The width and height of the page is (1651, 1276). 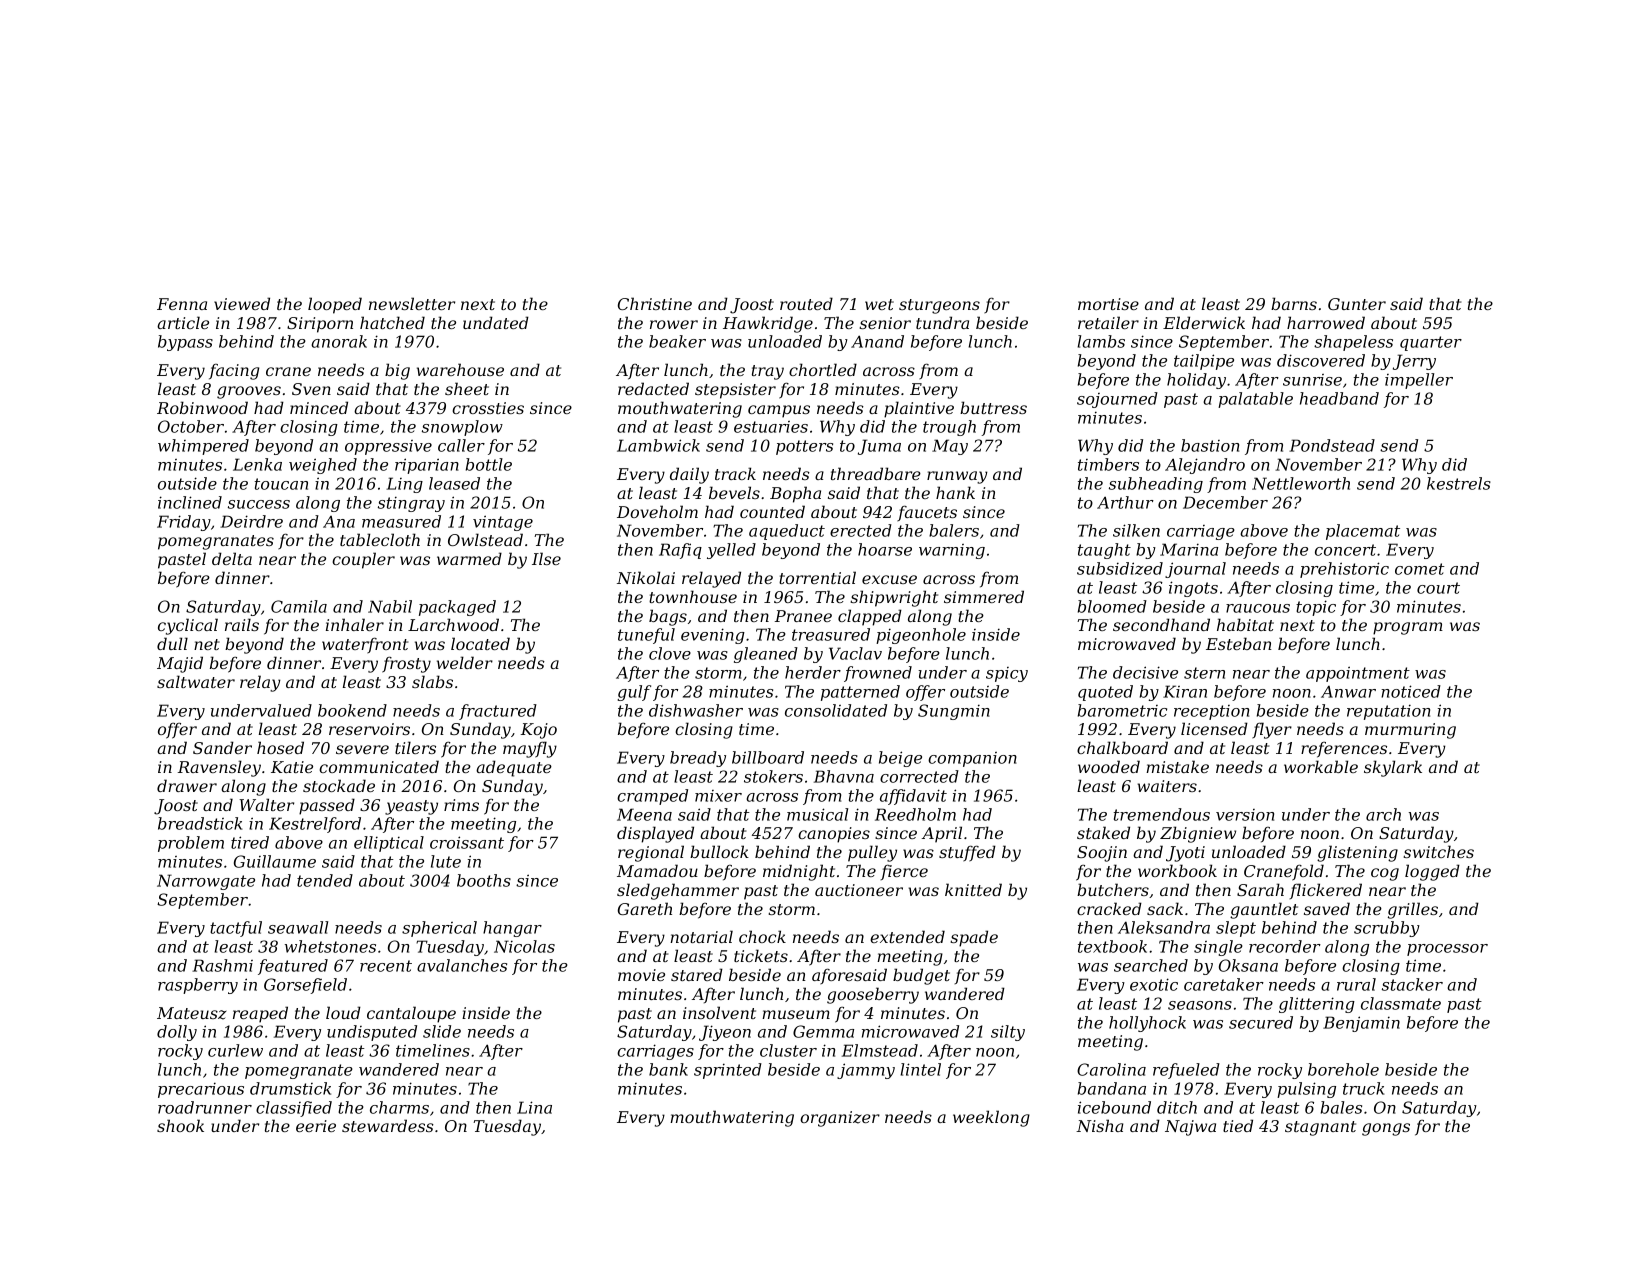 What do you see at coordinates (1245, 815) in the page?
I see `version` at bounding box center [1245, 815].
